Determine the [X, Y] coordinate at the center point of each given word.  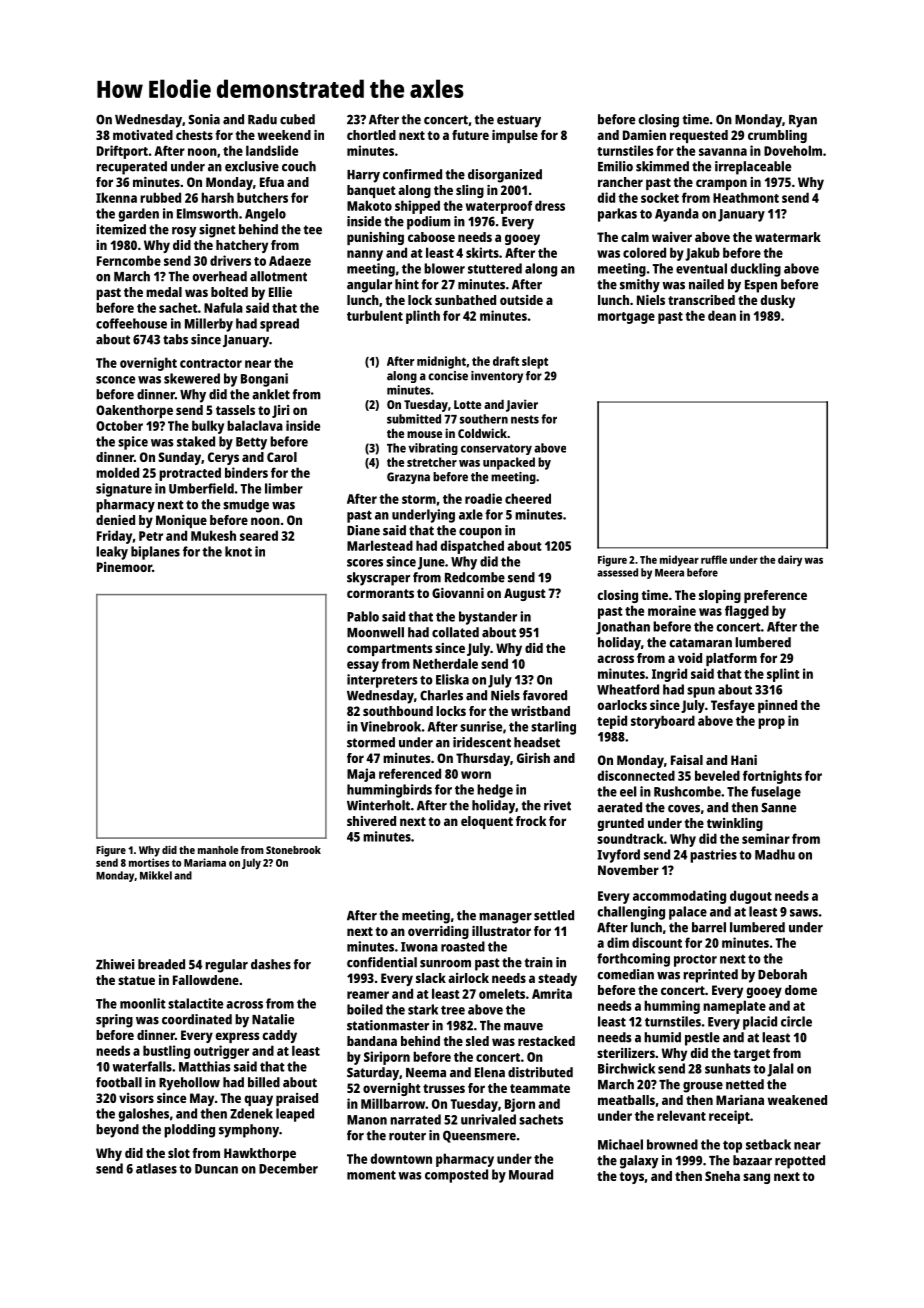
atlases [156, 1168]
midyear [679, 561]
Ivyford [618, 856]
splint [783, 675]
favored [545, 695]
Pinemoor [124, 567]
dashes [271, 964]
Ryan [803, 121]
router [407, 1136]
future [470, 135]
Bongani [264, 380]
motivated [143, 135]
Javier [522, 405]
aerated [619, 807]
